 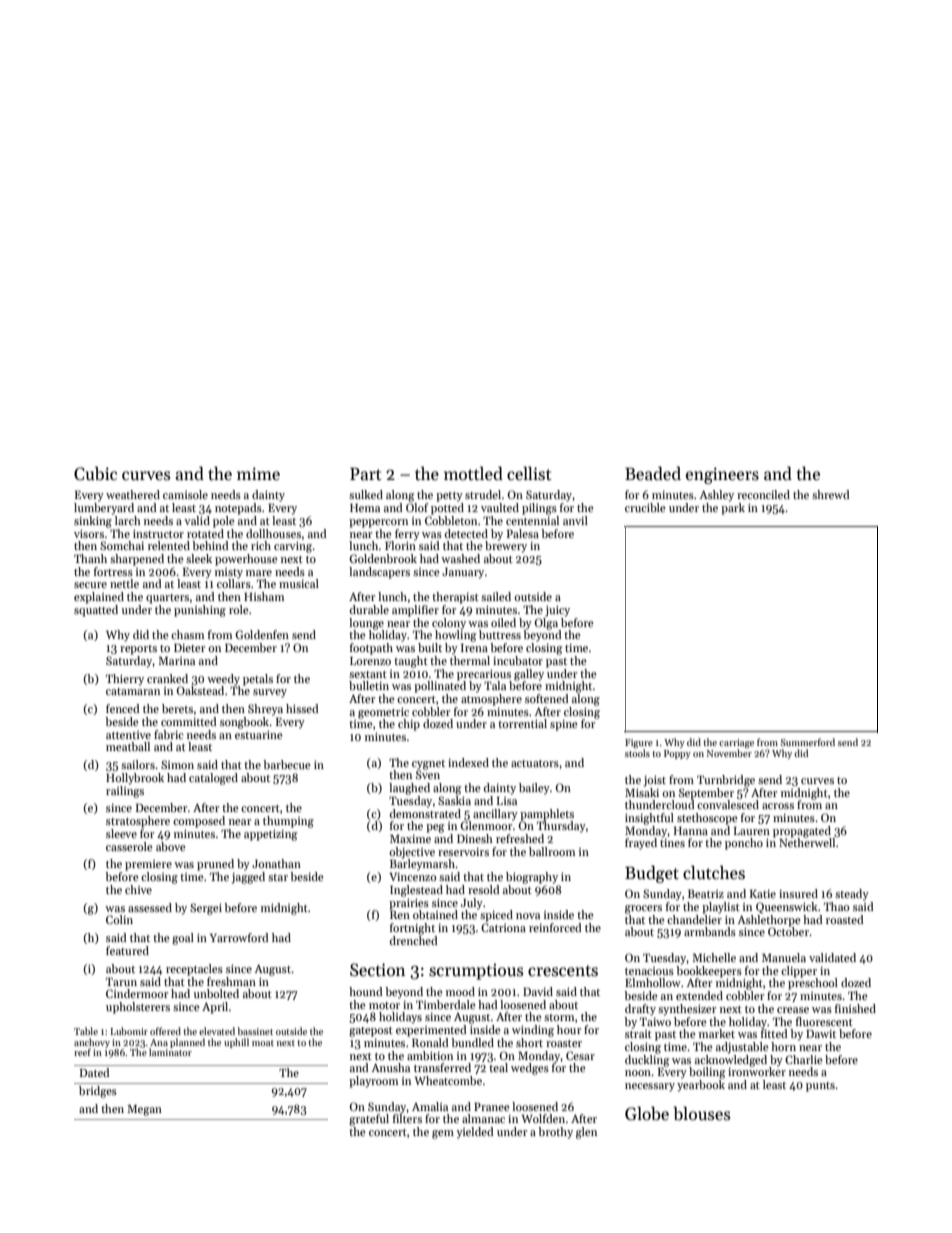 I want to click on Anusha, so click(x=390, y=1067).
